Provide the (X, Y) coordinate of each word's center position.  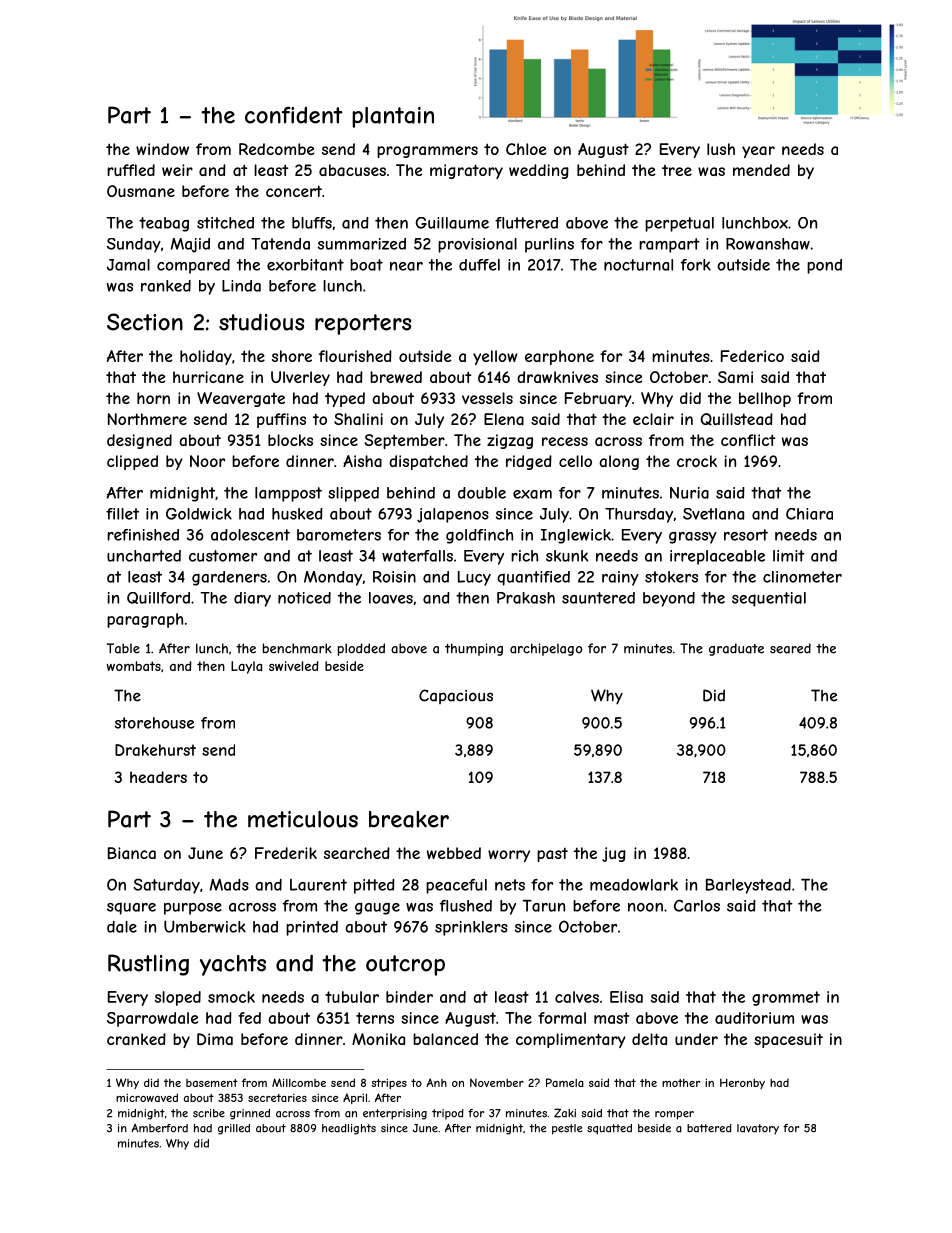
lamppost (288, 494)
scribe (209, 1113)
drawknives (557, 377)
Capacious (456, 696)
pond (824, 266)
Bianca (132, 853)
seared (790, 648)
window (162, 149)
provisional (477, 245)
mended (761, 170)
